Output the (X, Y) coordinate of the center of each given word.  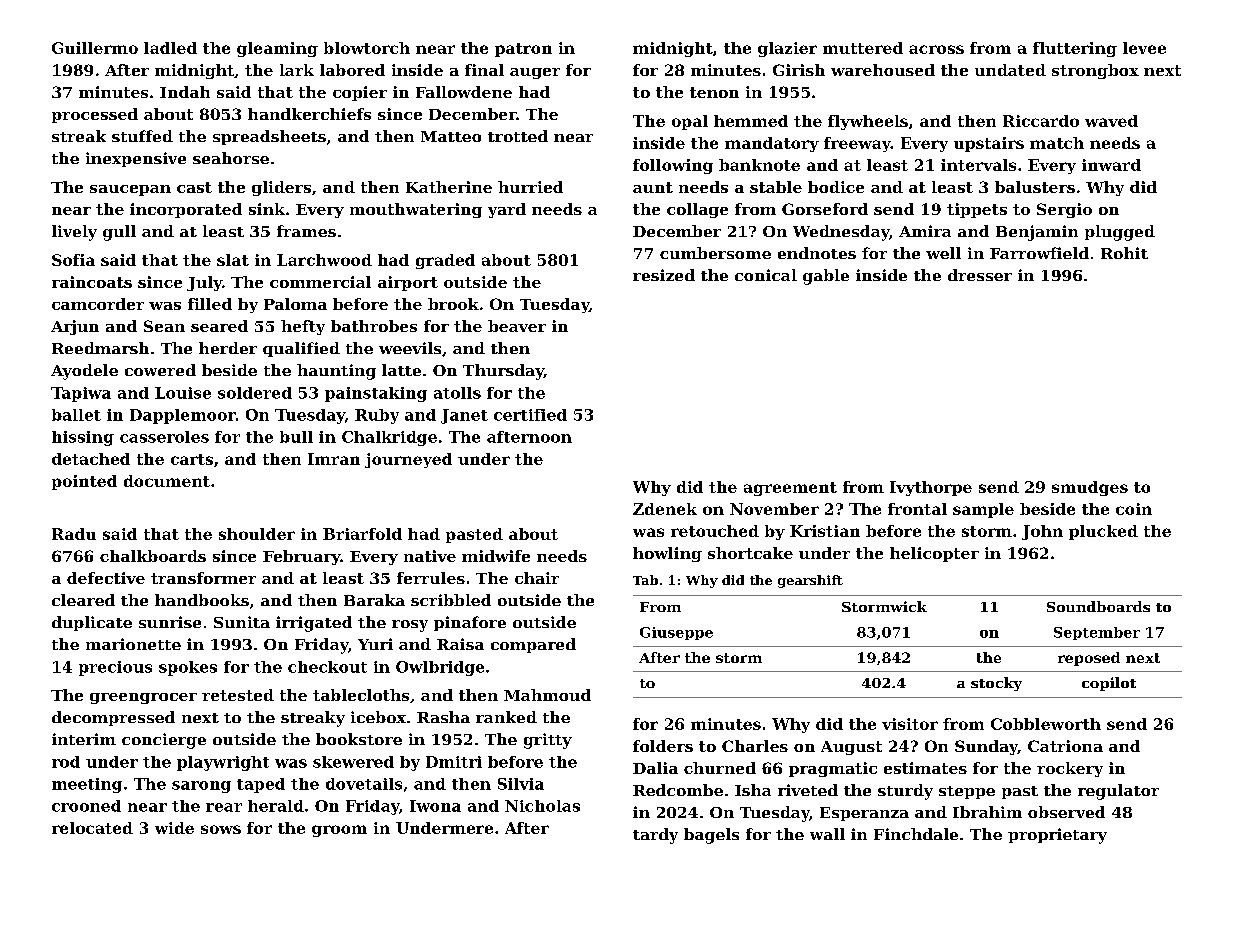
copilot (1109, 684)
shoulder (257, 534)
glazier (787, 49)
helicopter (934, 554)
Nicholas (542, 806)
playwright (223, 763)
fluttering (1075, 49)
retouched (715, 531)
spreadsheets (269, 137)
